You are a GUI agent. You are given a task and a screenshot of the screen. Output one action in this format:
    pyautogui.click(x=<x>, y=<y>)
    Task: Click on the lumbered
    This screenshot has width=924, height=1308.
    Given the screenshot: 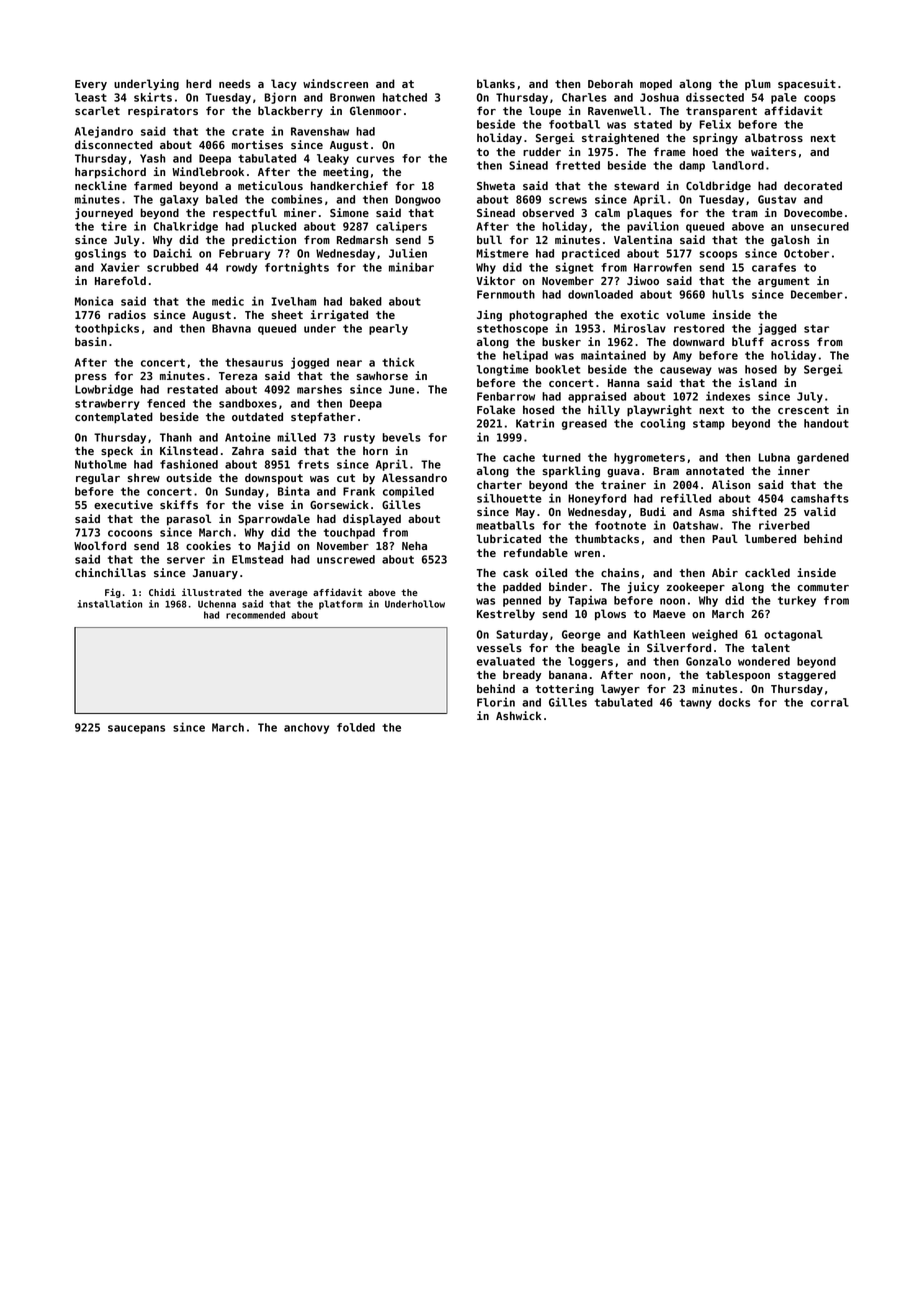 What is the action you would take?
    pyautogui.click(x=770, y=538)
